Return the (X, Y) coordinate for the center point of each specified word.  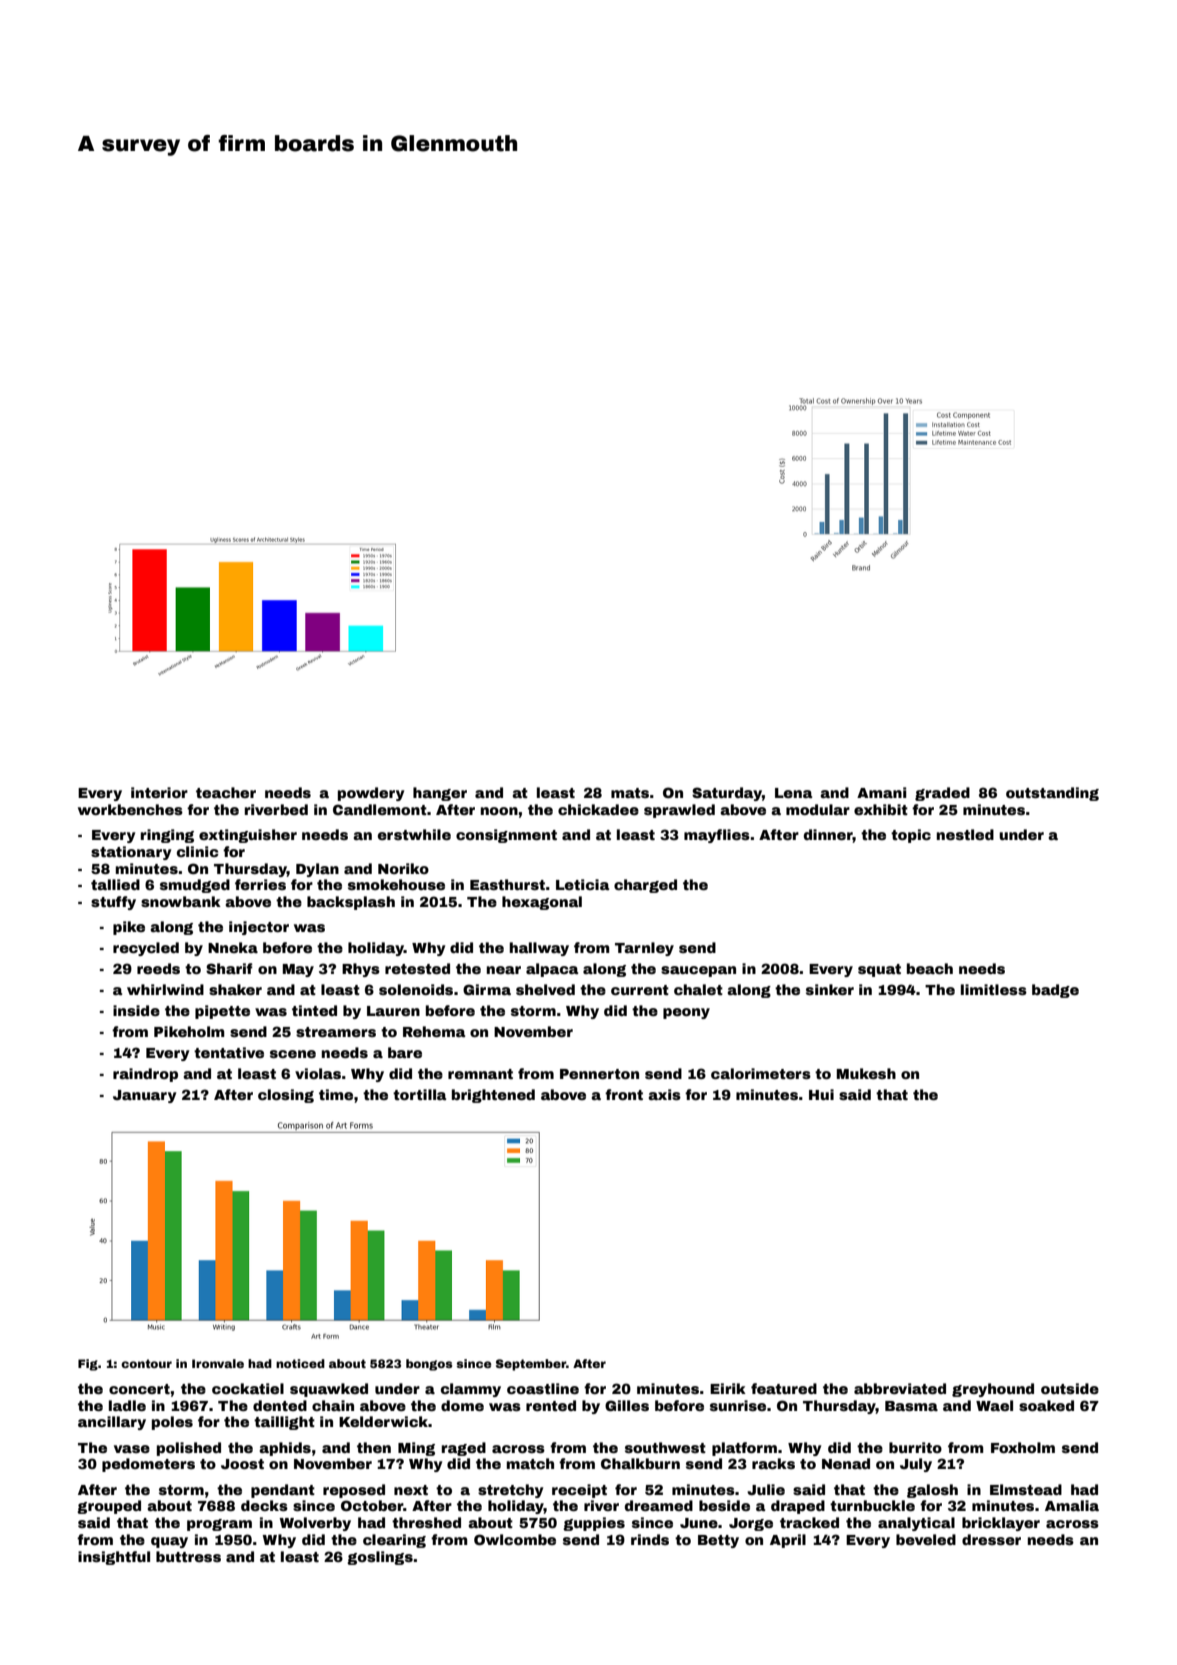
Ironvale (218, 1363)
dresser (991, 1539)
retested (417, 968)
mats (630, 793)
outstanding (1052, 794)
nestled (965, 834)
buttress (188, 1556)
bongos (429, 1365)
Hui (821, 1094)
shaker (235, 989)
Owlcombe (515, 1539)
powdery (371, 794)
